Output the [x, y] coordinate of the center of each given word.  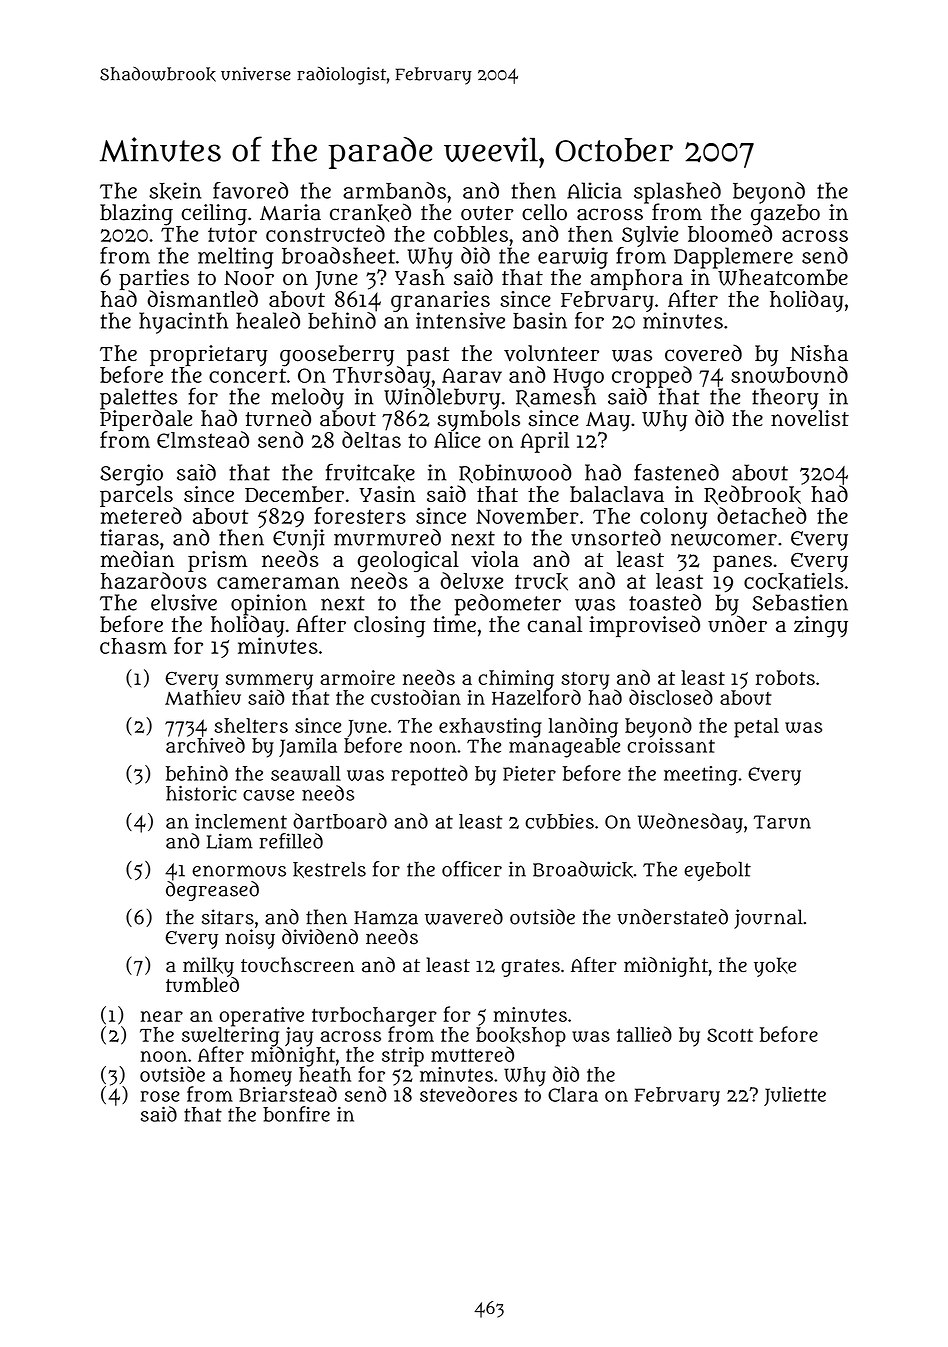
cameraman [278, 583]
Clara [573, 1094]
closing [389, 627]
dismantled [202, 298]
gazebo [785, 214]
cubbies [559, 821]
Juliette [795, 1096]
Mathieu [203, 697]
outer [487, 213]
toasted [665, 602]
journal [768, 919]
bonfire [296, 1114]
